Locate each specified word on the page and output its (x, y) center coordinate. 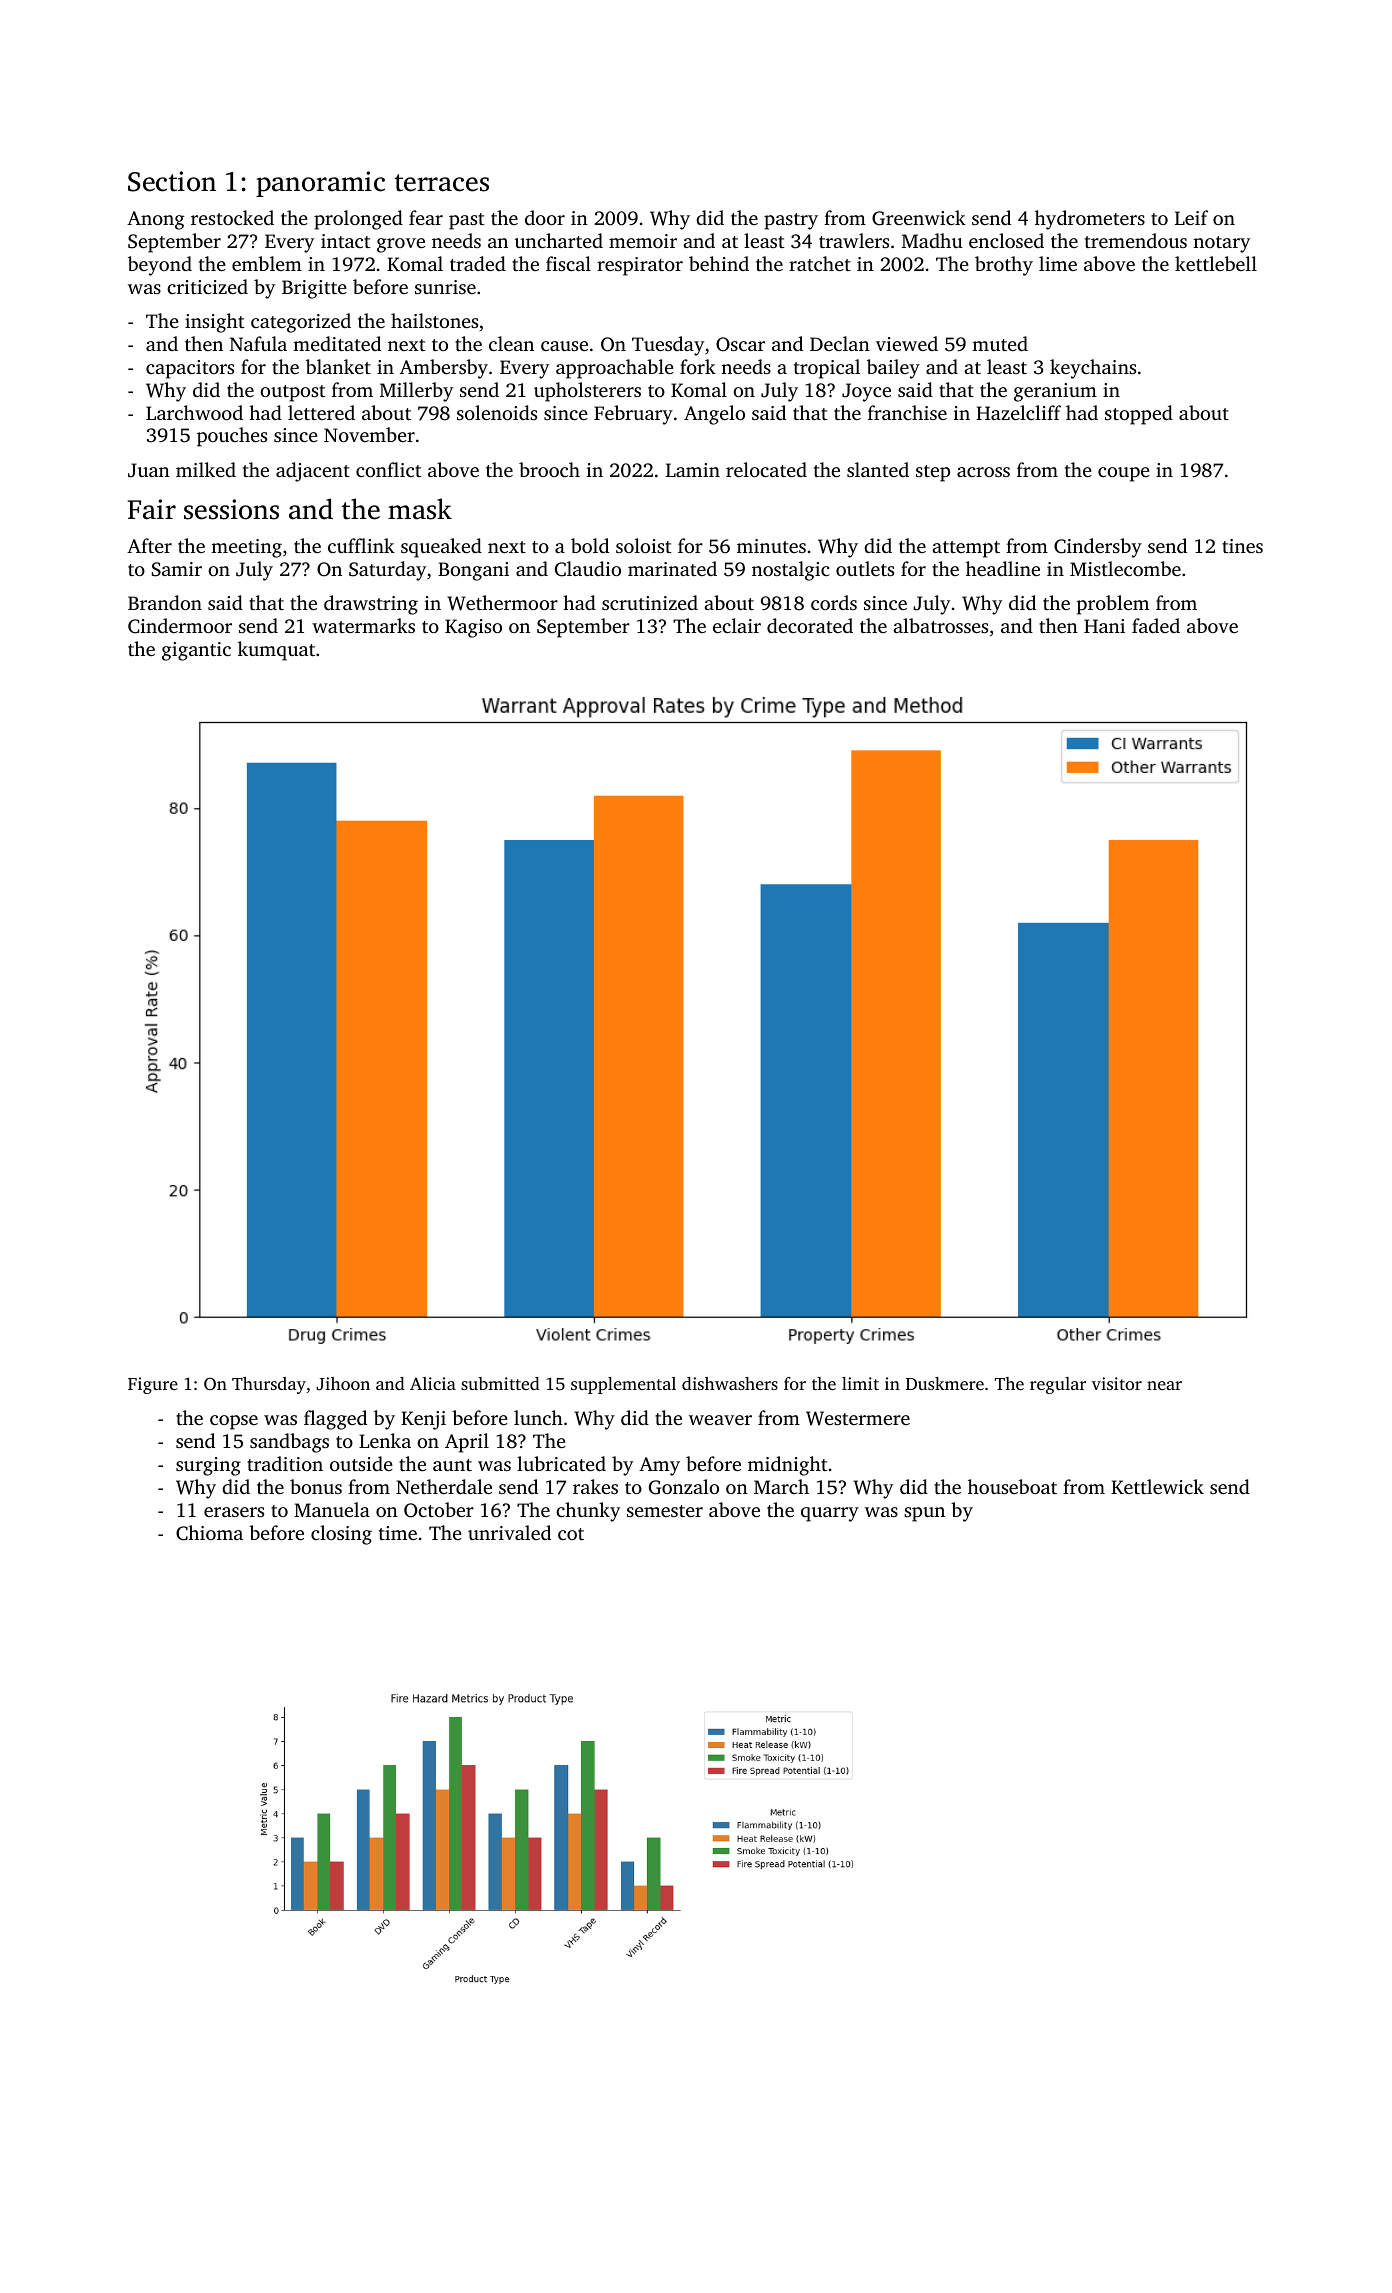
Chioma (209, 1533)
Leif (1191, 217)
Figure (153, 1385)
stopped (1139, 415)
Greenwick (919, 218)
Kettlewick (1157, 1486)
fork (698, 366)
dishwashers (730, 1383)
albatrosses (940, 625)
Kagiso (473, 628)
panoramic (320, 184)
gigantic (196, 651)
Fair (152, 509)
